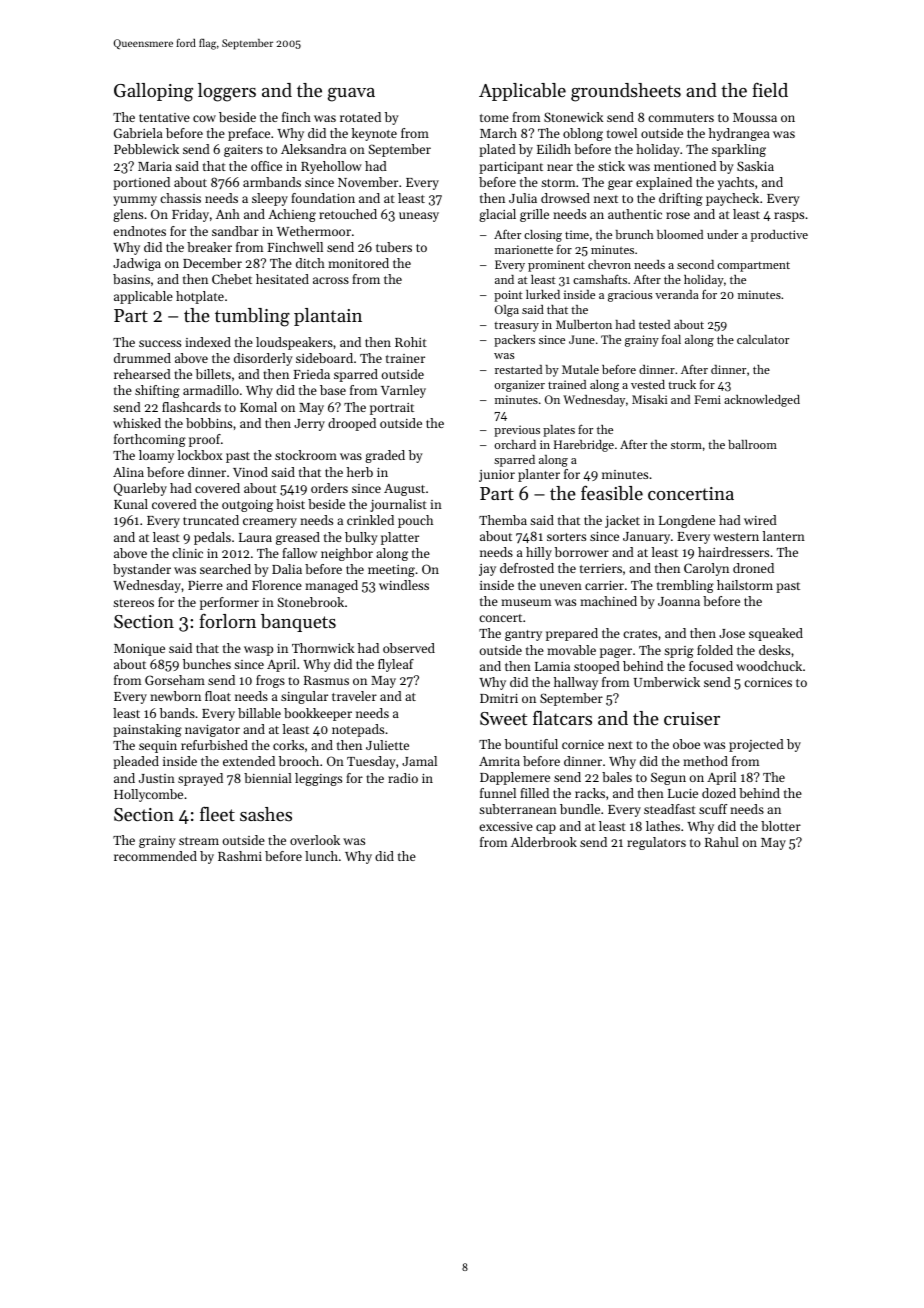 The height and width of the document is (1308, 924). I want to click on foal, so click(671, 339).
